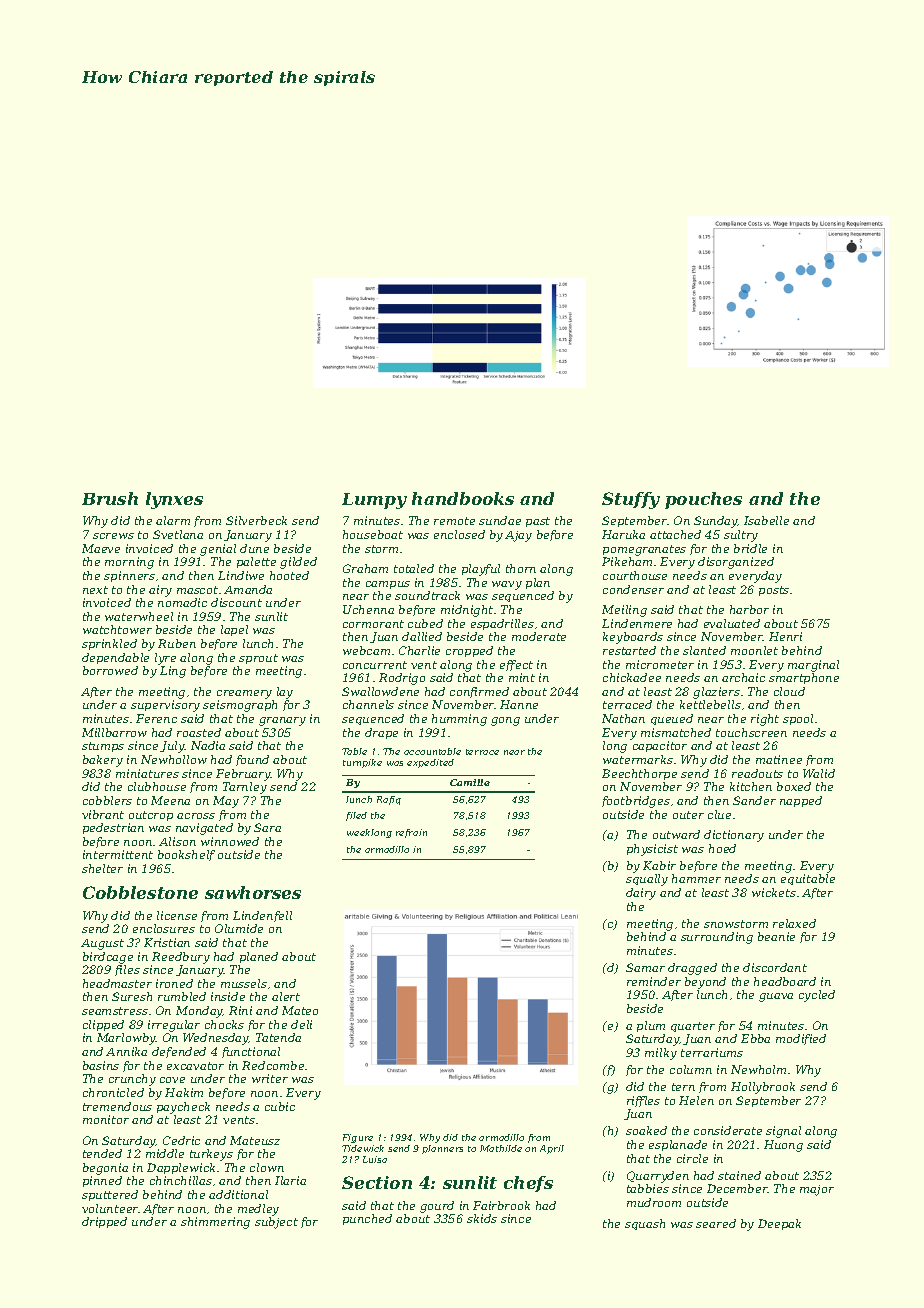  What do you see at coordinates (750, 548) in the screenshot?
I see `bridle` at bounding box center [750, 548].
